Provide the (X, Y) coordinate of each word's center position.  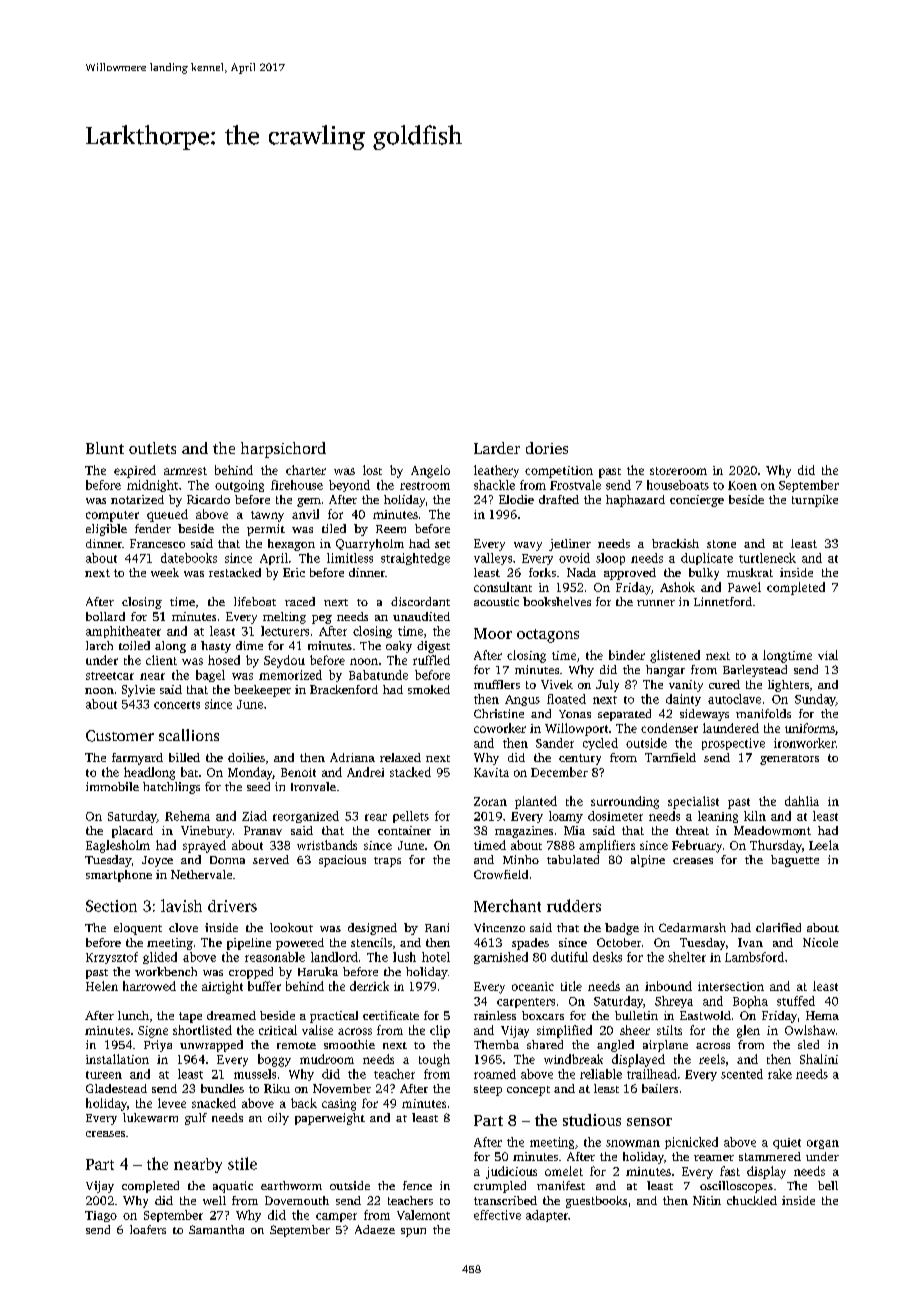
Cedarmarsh (692, 927)
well (214, 1200)
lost (372, 470)
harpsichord (283, 450)
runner (656, 603)
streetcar (110, 676)
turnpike (815, 501)
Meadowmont (772, 830)
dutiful (569, 957)
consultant (503, 587)
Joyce (157, 861)
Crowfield (501, 874)
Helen (102, 986)
